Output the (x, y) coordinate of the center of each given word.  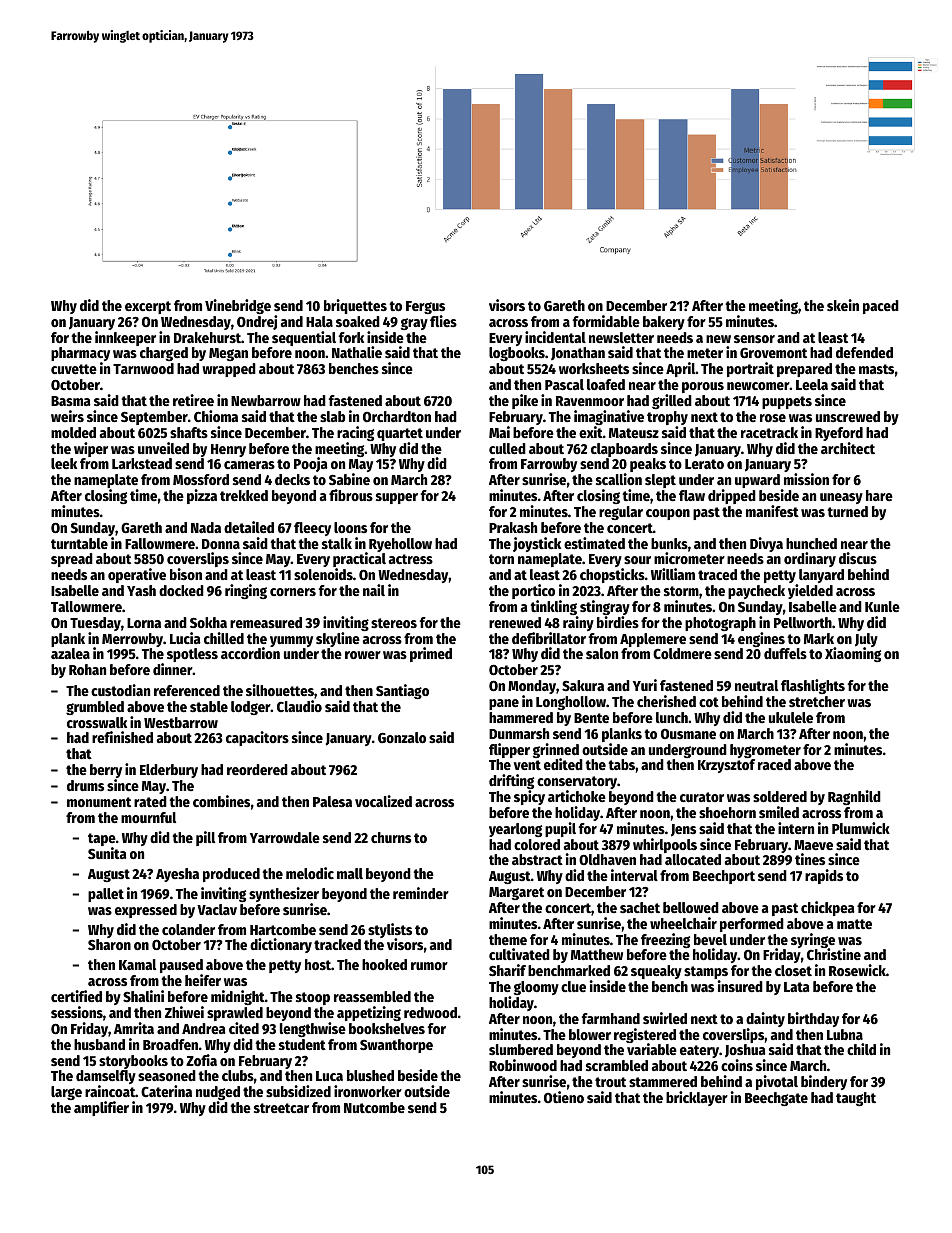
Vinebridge (238, 306)
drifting (511, 781)
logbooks (517, 354)
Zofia (201, 1060)
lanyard (821, 576)
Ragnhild (854, 797)
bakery (664, 323)
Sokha (208, 622)
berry (106, 771)
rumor (429, 966)
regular (621, 513)
